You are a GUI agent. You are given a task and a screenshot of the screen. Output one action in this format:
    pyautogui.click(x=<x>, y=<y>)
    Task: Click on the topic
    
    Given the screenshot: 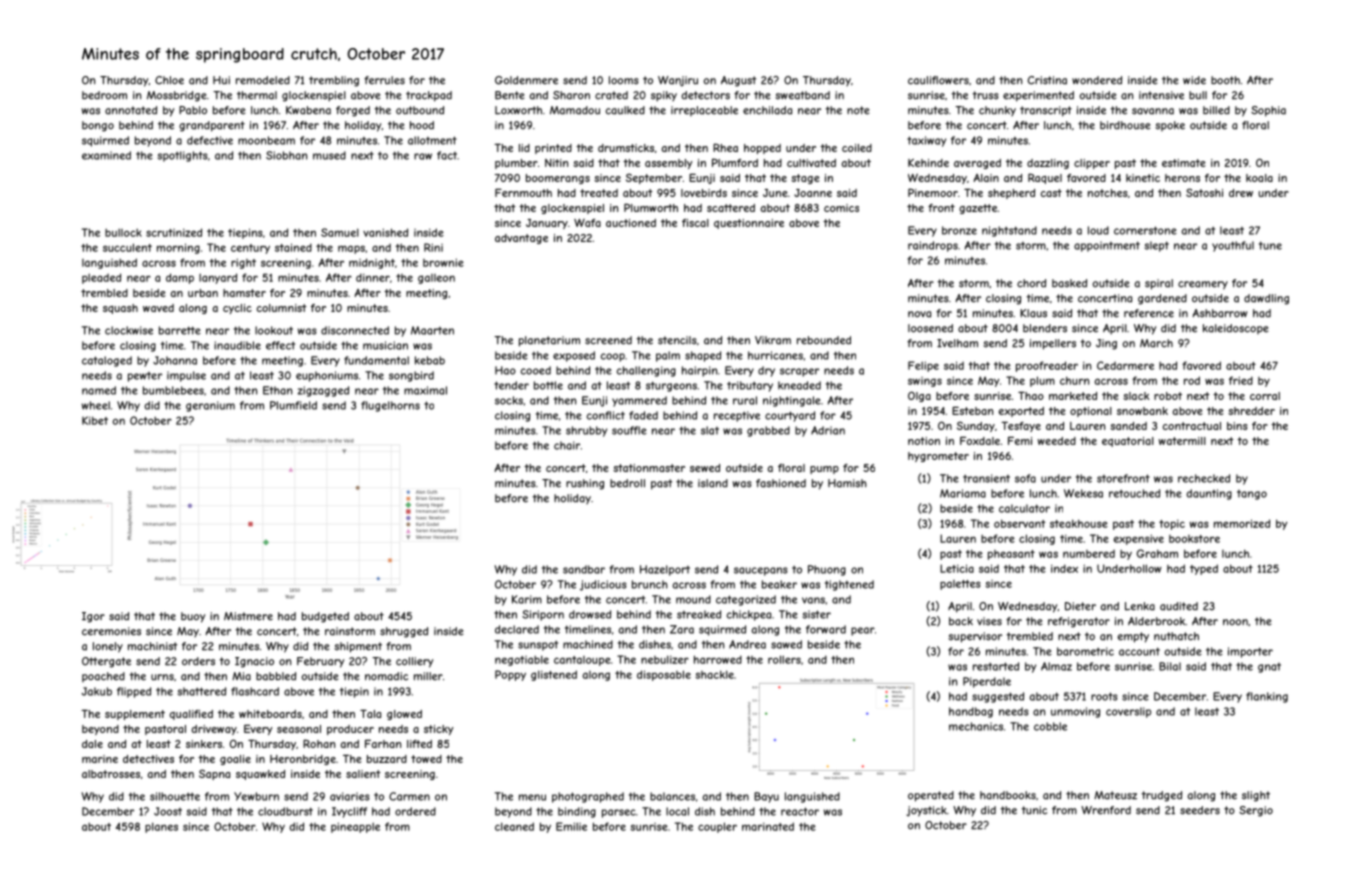 What is the action you would take?
    pyautogui.click(x=1172, y=524)
